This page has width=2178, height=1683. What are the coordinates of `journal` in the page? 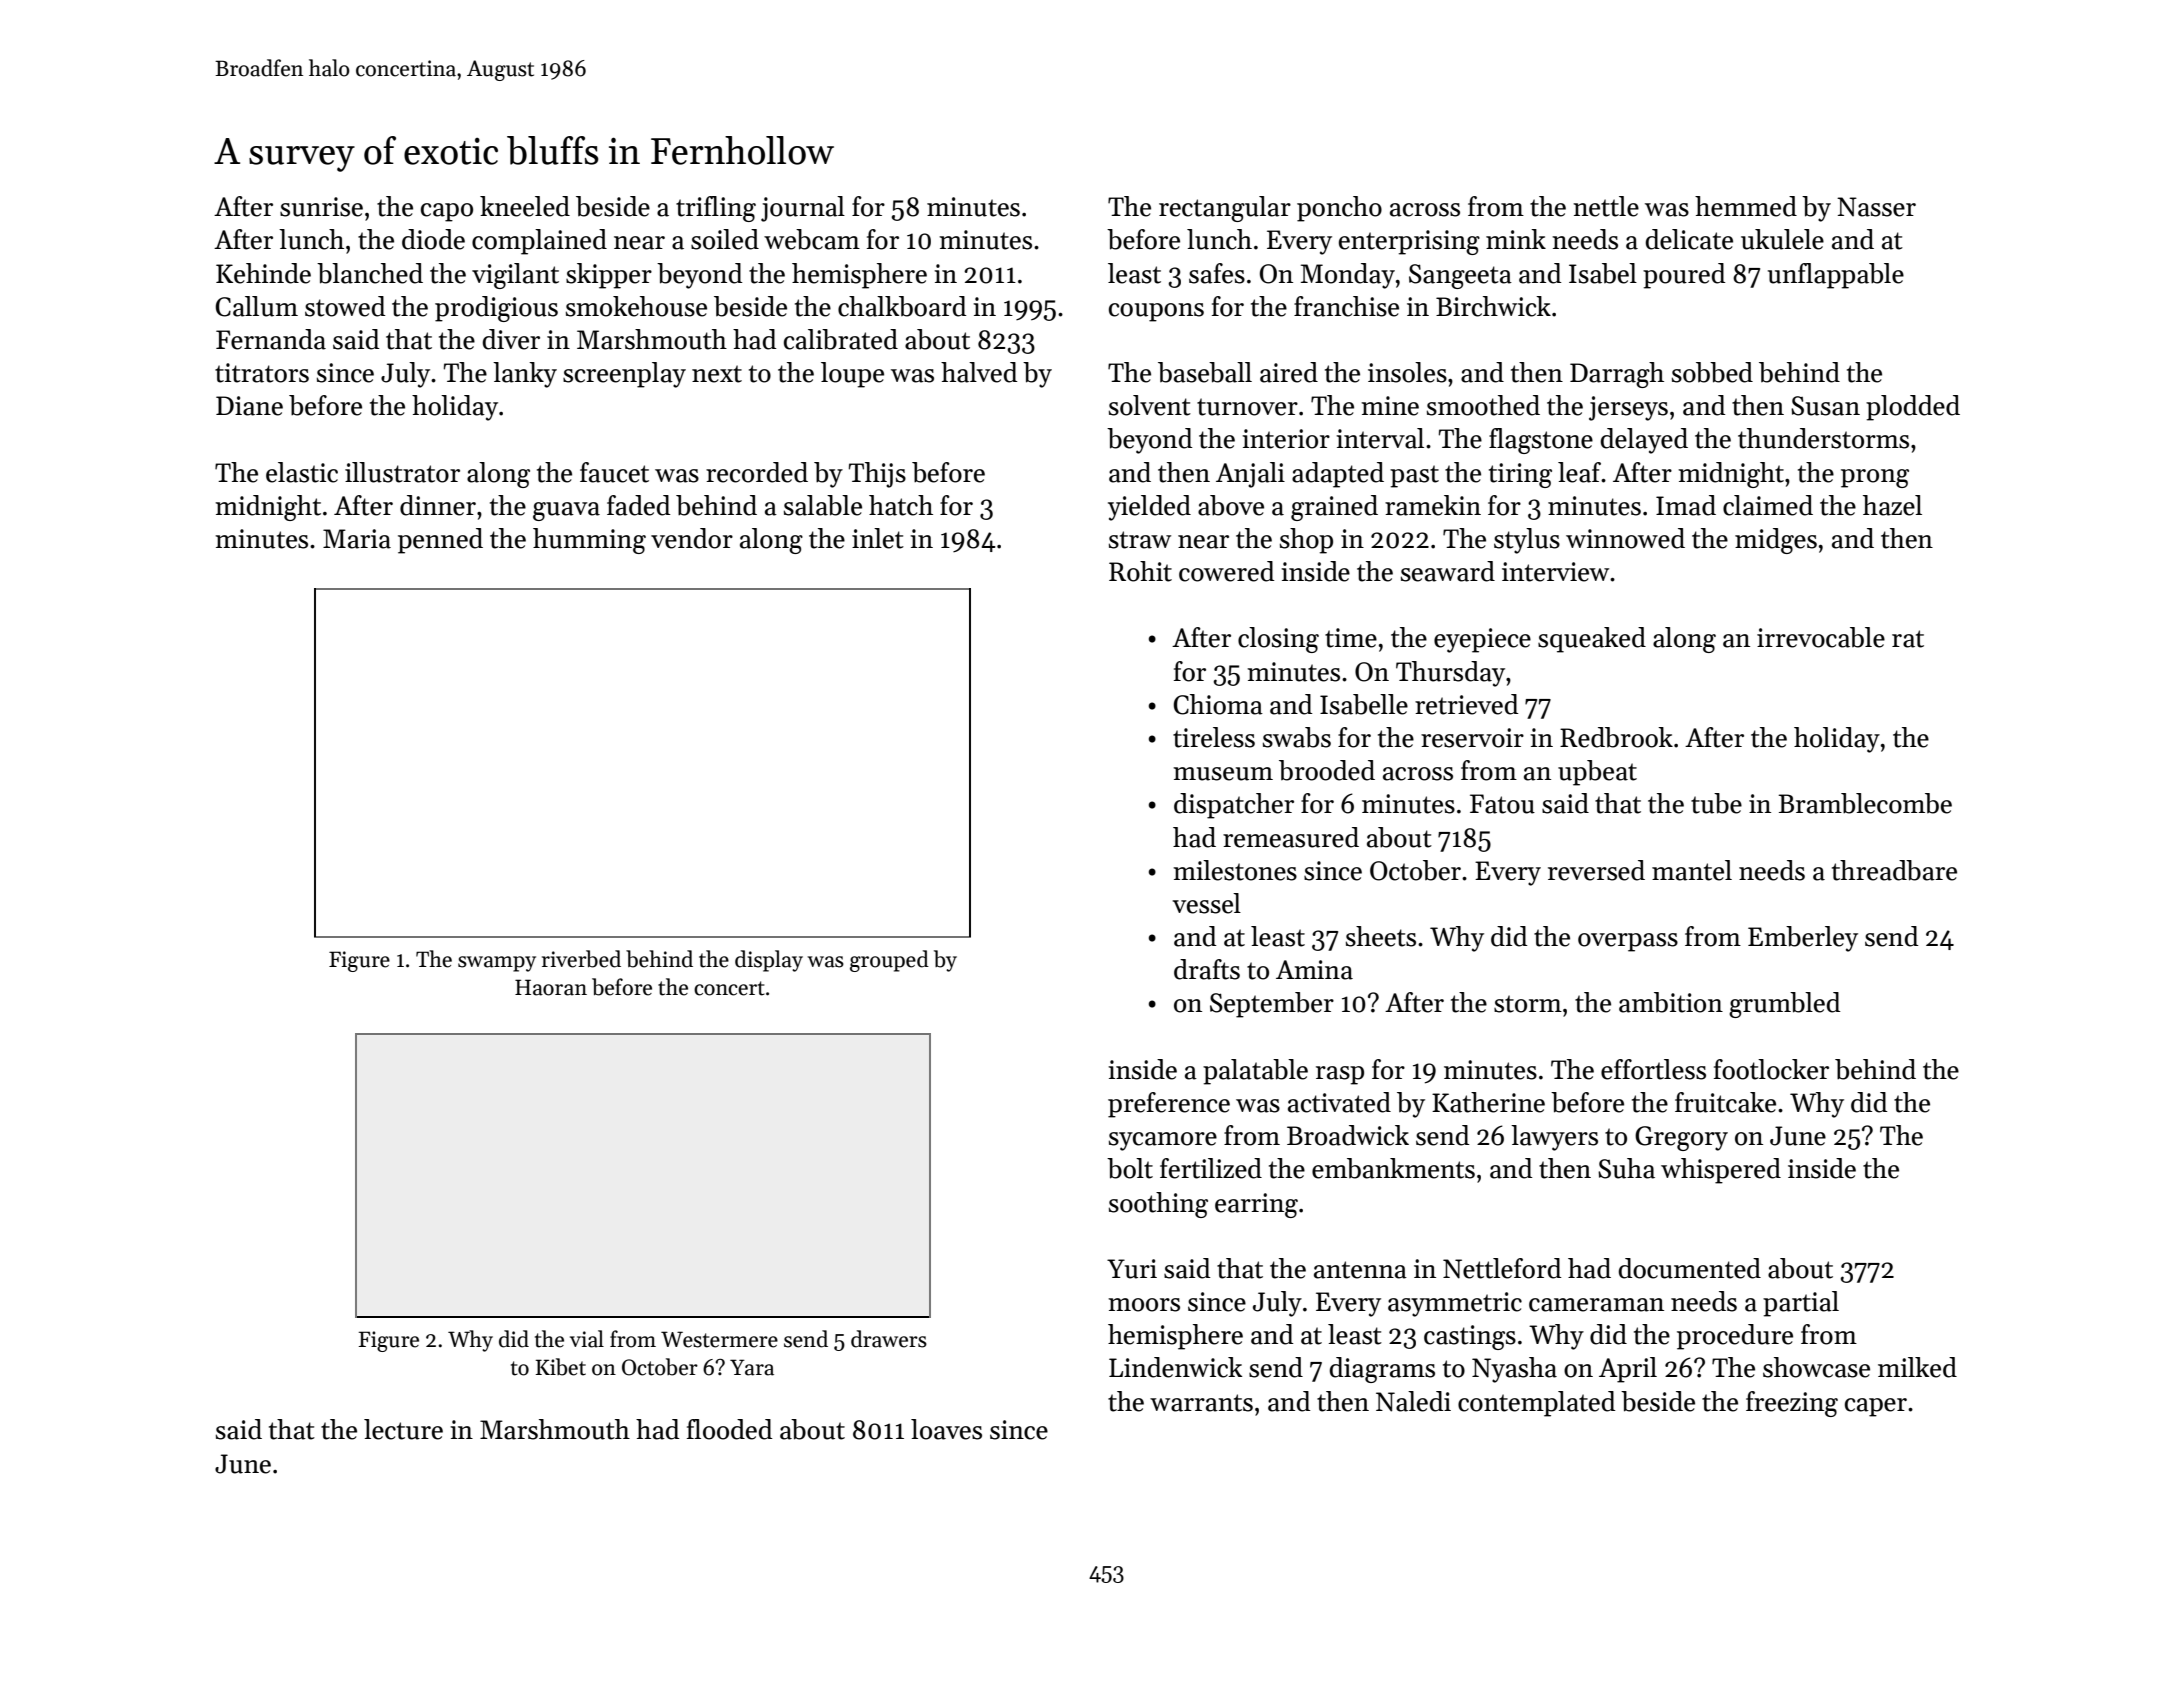 It's located at (803, 209).
